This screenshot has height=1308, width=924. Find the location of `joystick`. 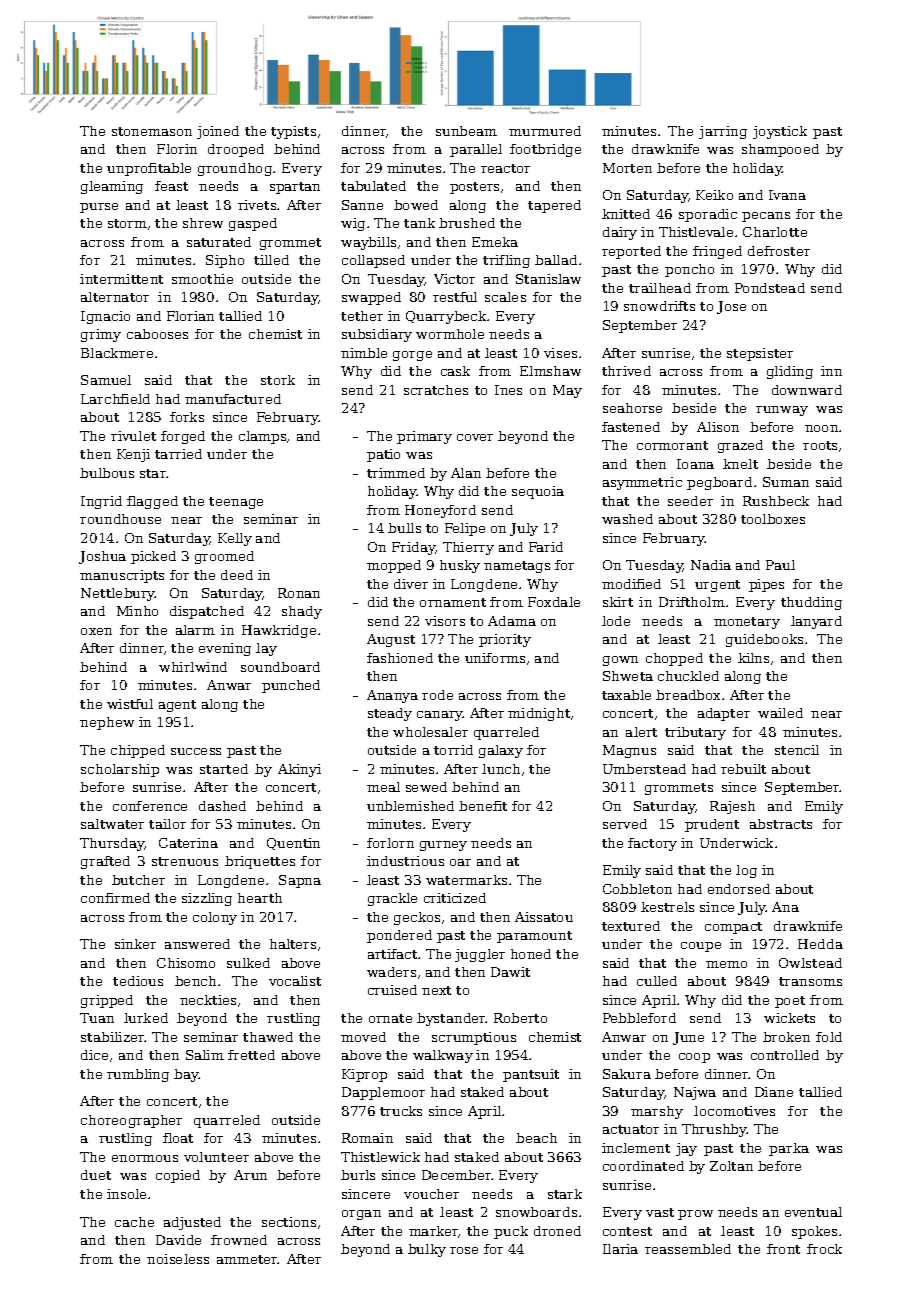

joystick is located at coordinates (780, 132).
